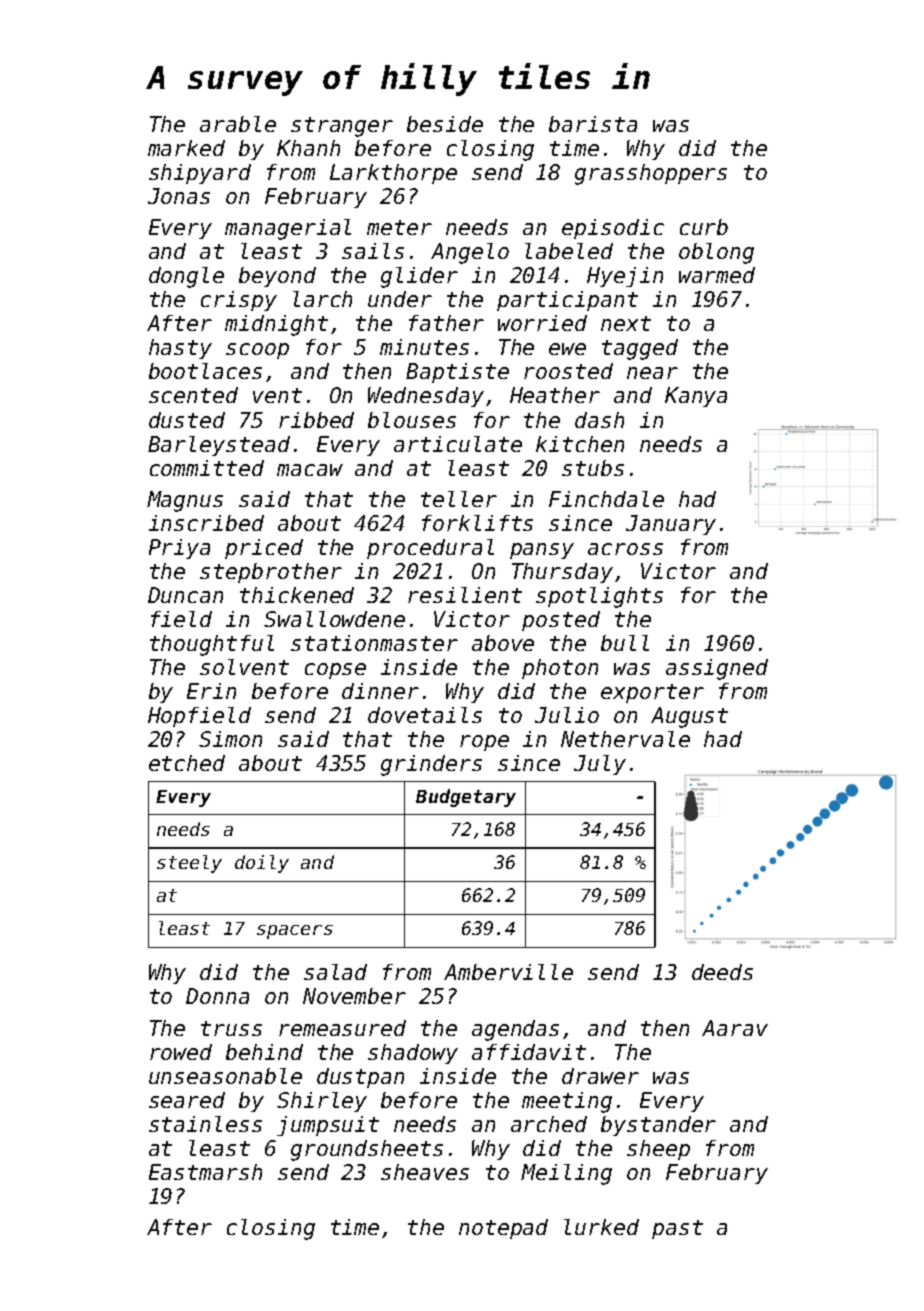 This page has width=924, height=1311. I want to click on sheaves, so click(425, 1172).
